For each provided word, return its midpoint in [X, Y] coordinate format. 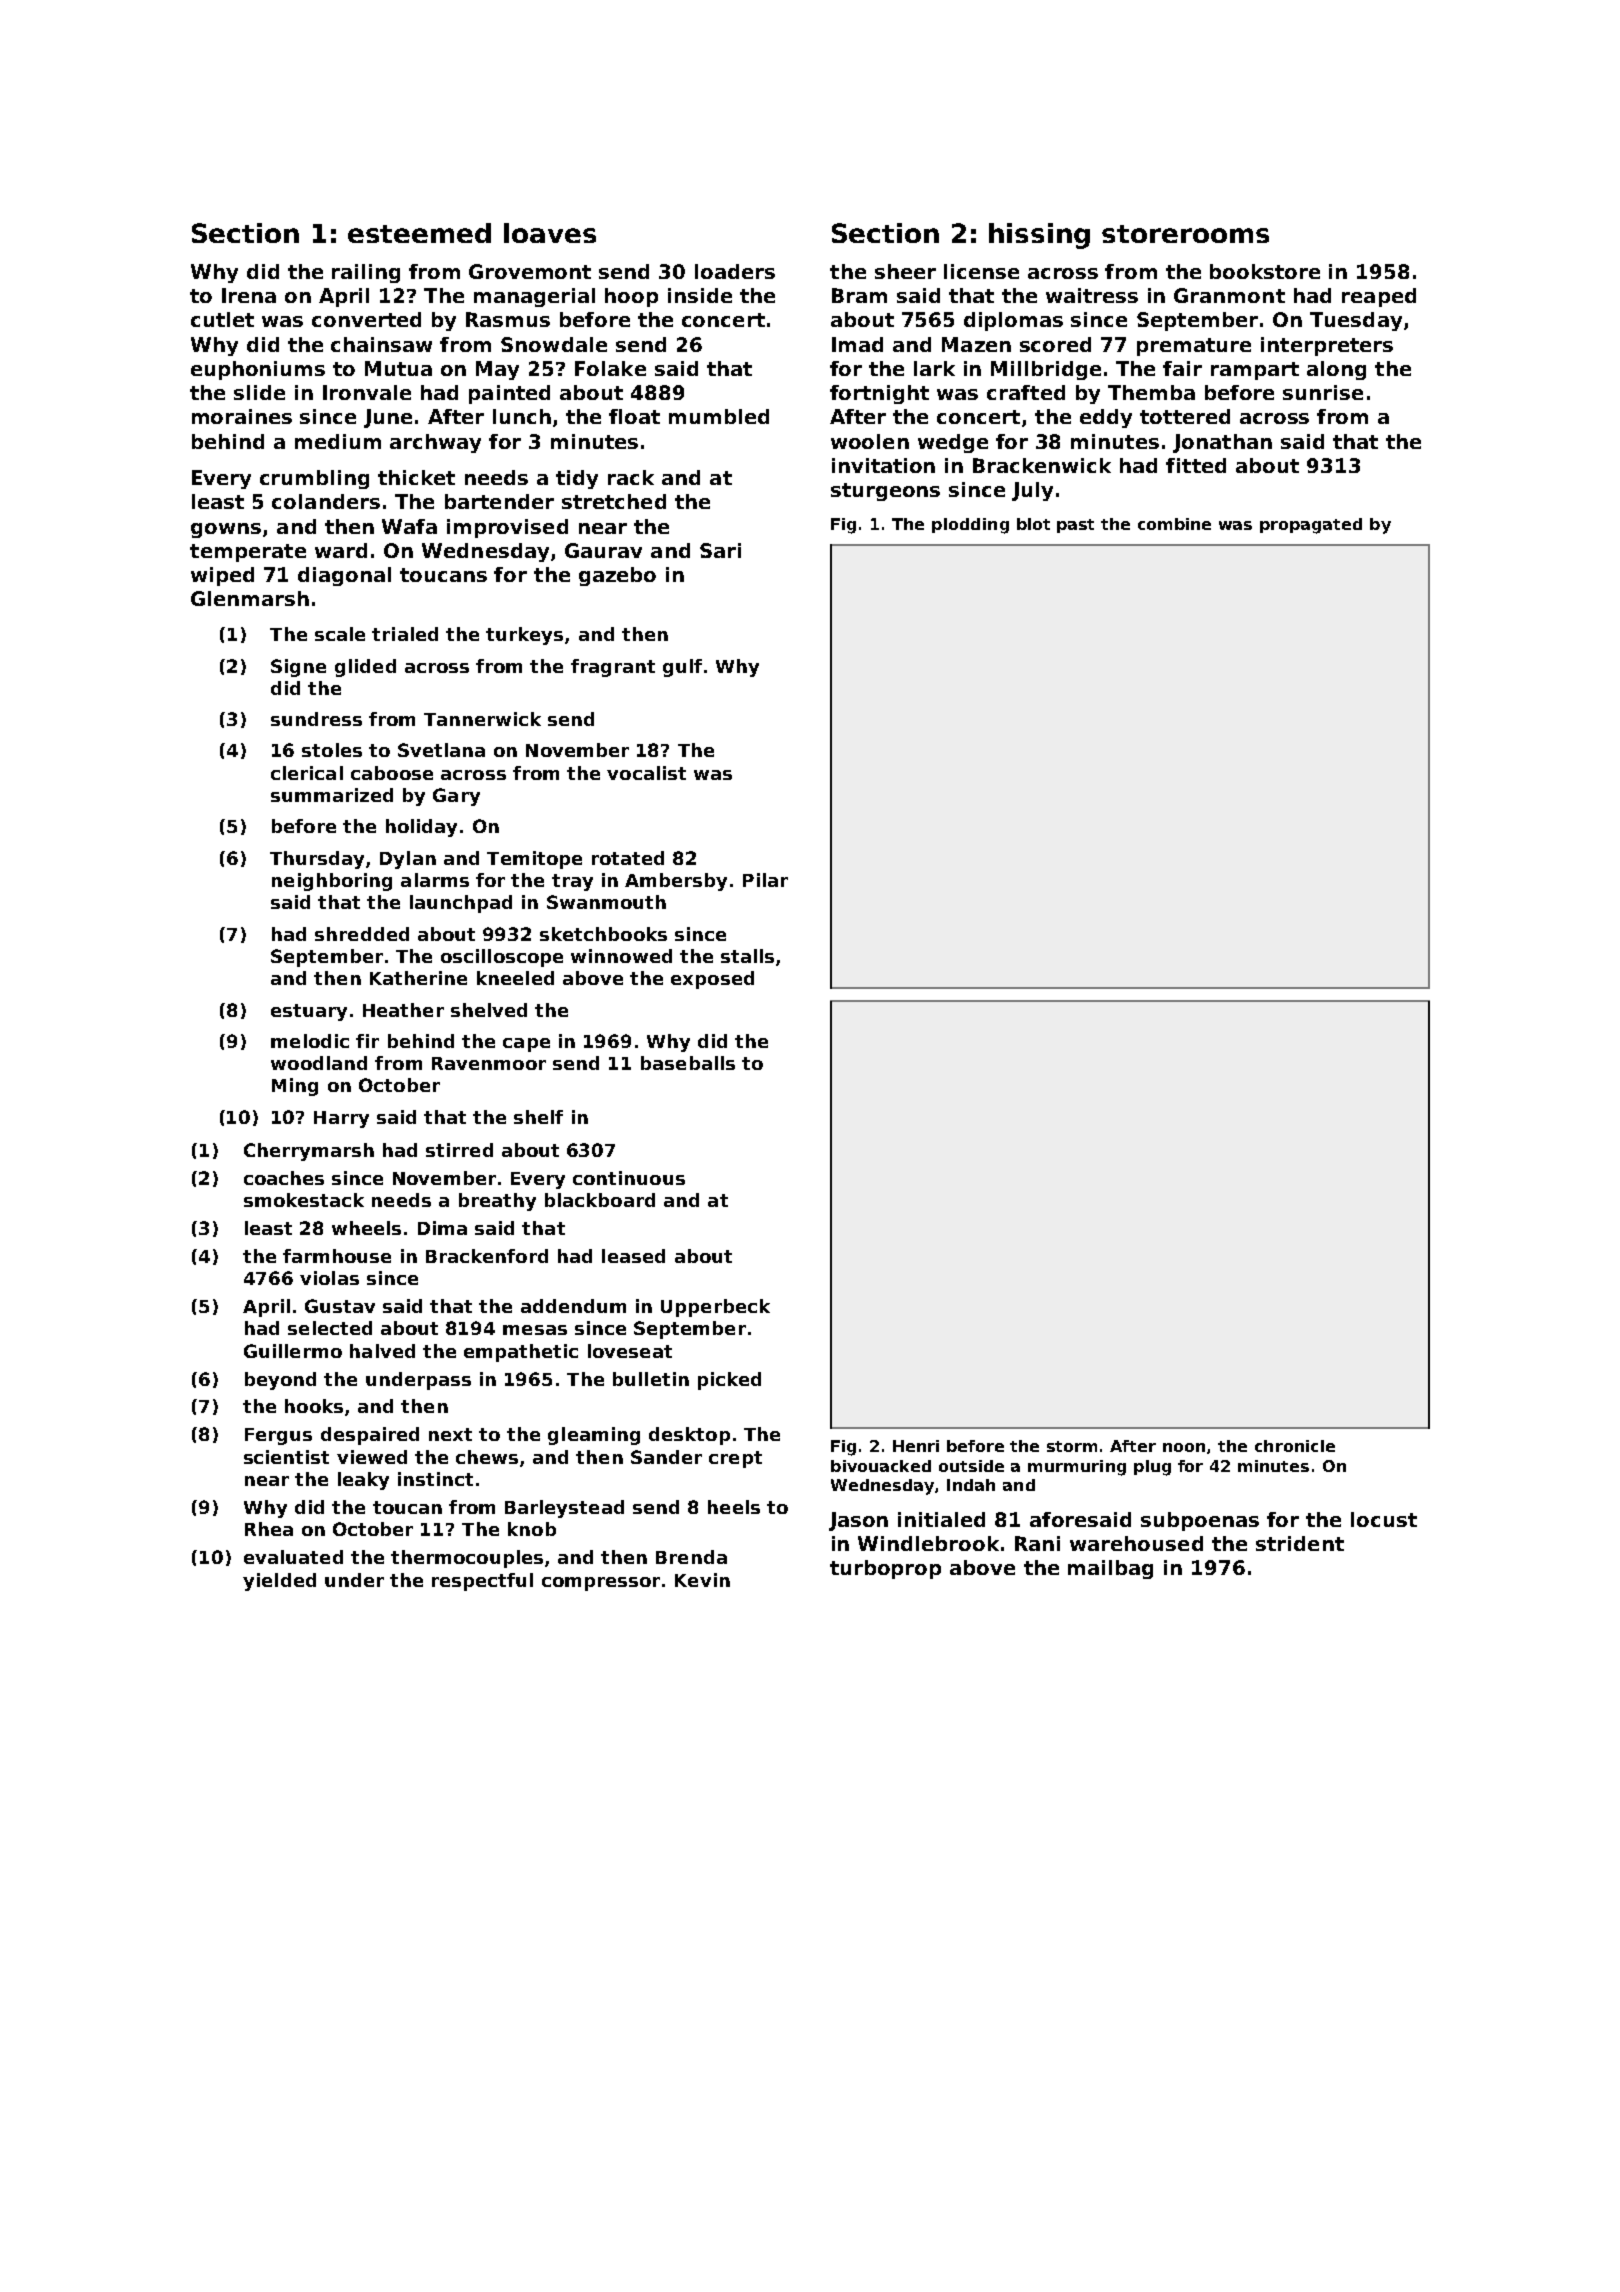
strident [1300, 1543]
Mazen [976, 344]
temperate [248, 553]
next [450, 1434]
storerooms [1185, 234]
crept [735, 1459]
